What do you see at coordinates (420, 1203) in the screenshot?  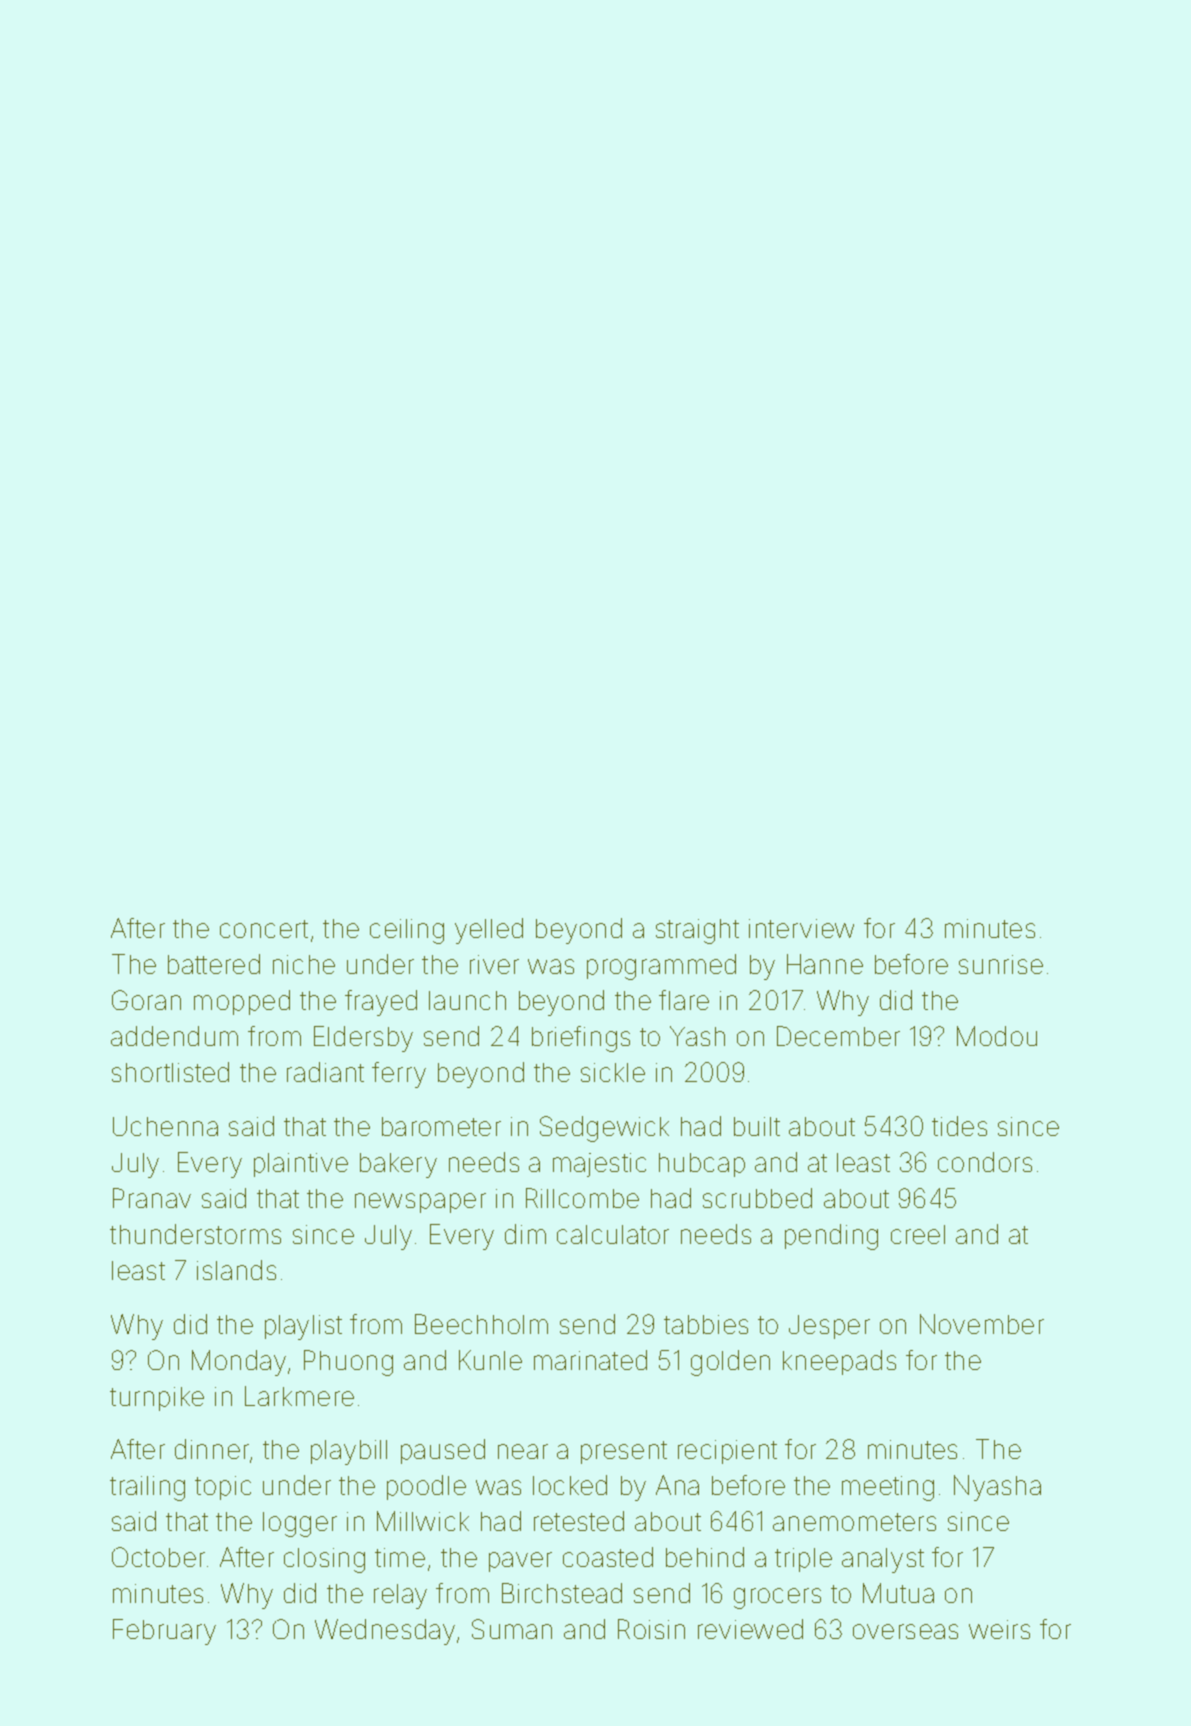 I see `newspaper` at bounding box center [420, 1203].
